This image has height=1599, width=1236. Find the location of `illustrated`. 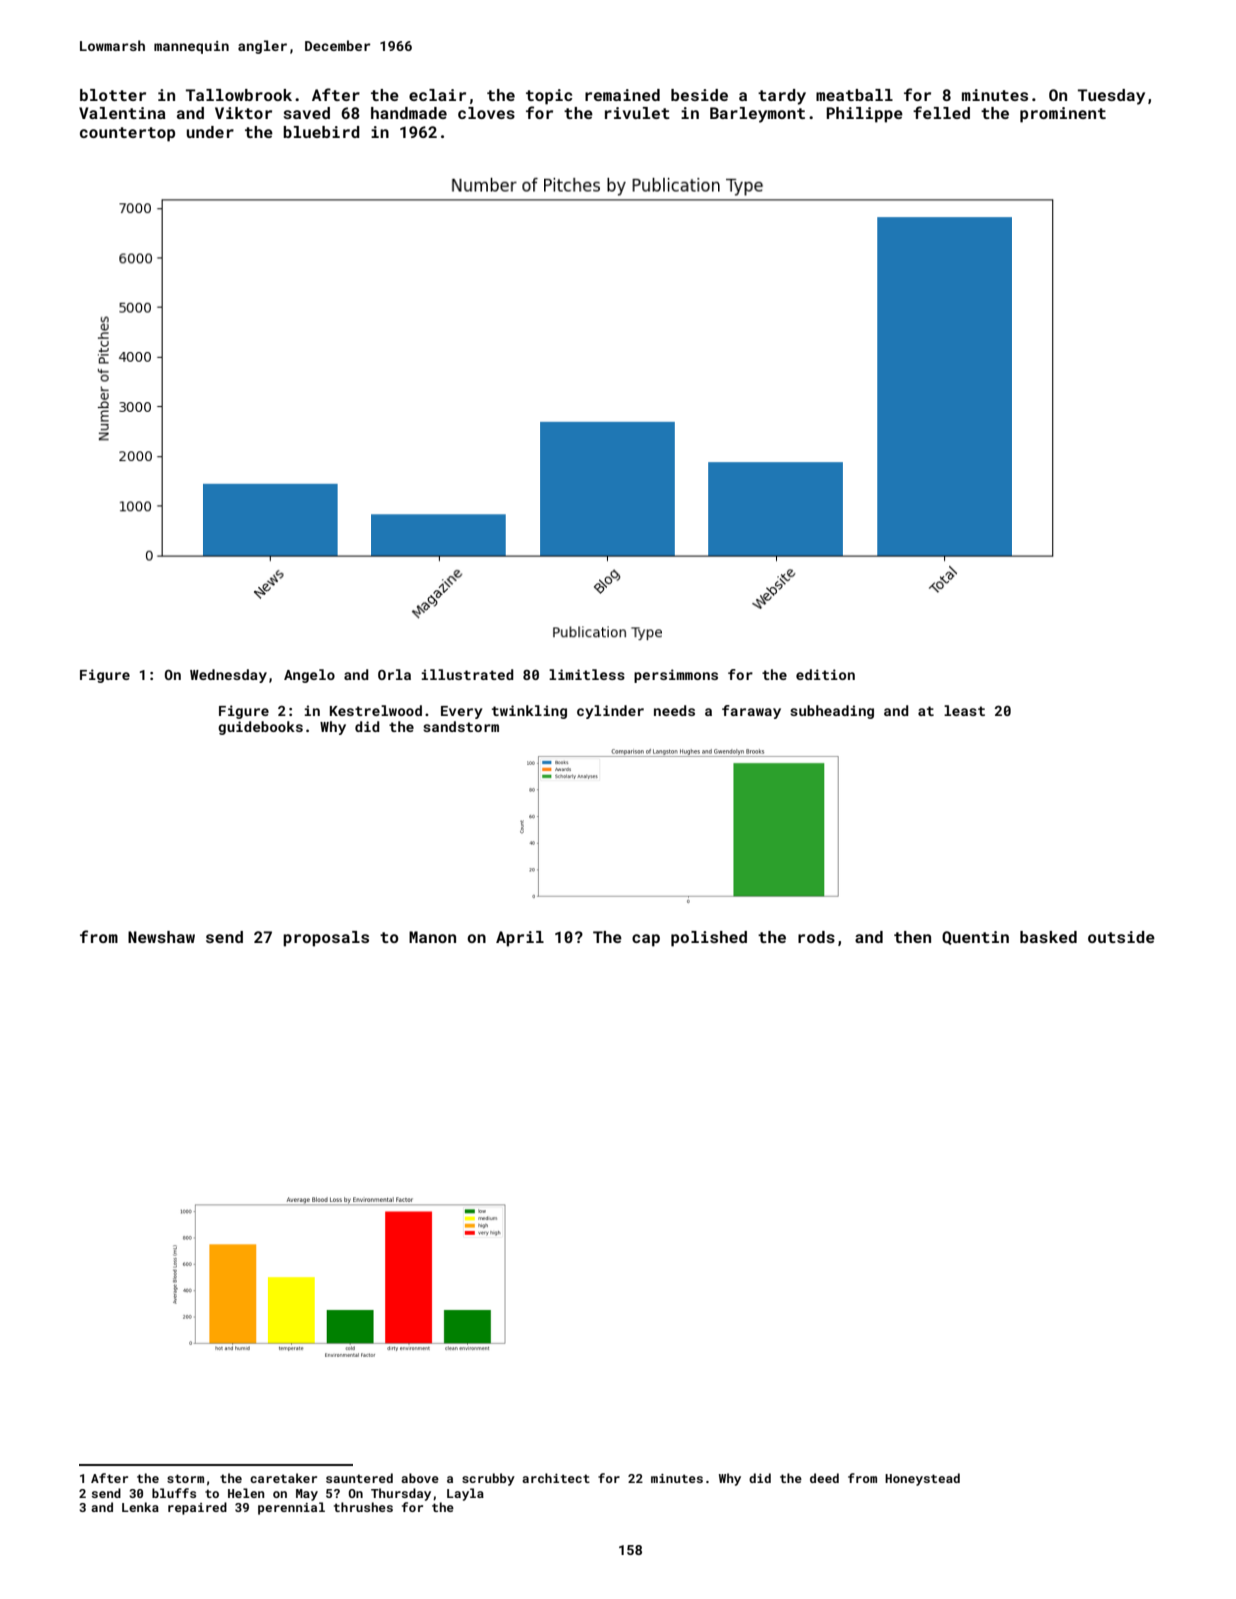

illustrated is located at coordinates (467, 674).
